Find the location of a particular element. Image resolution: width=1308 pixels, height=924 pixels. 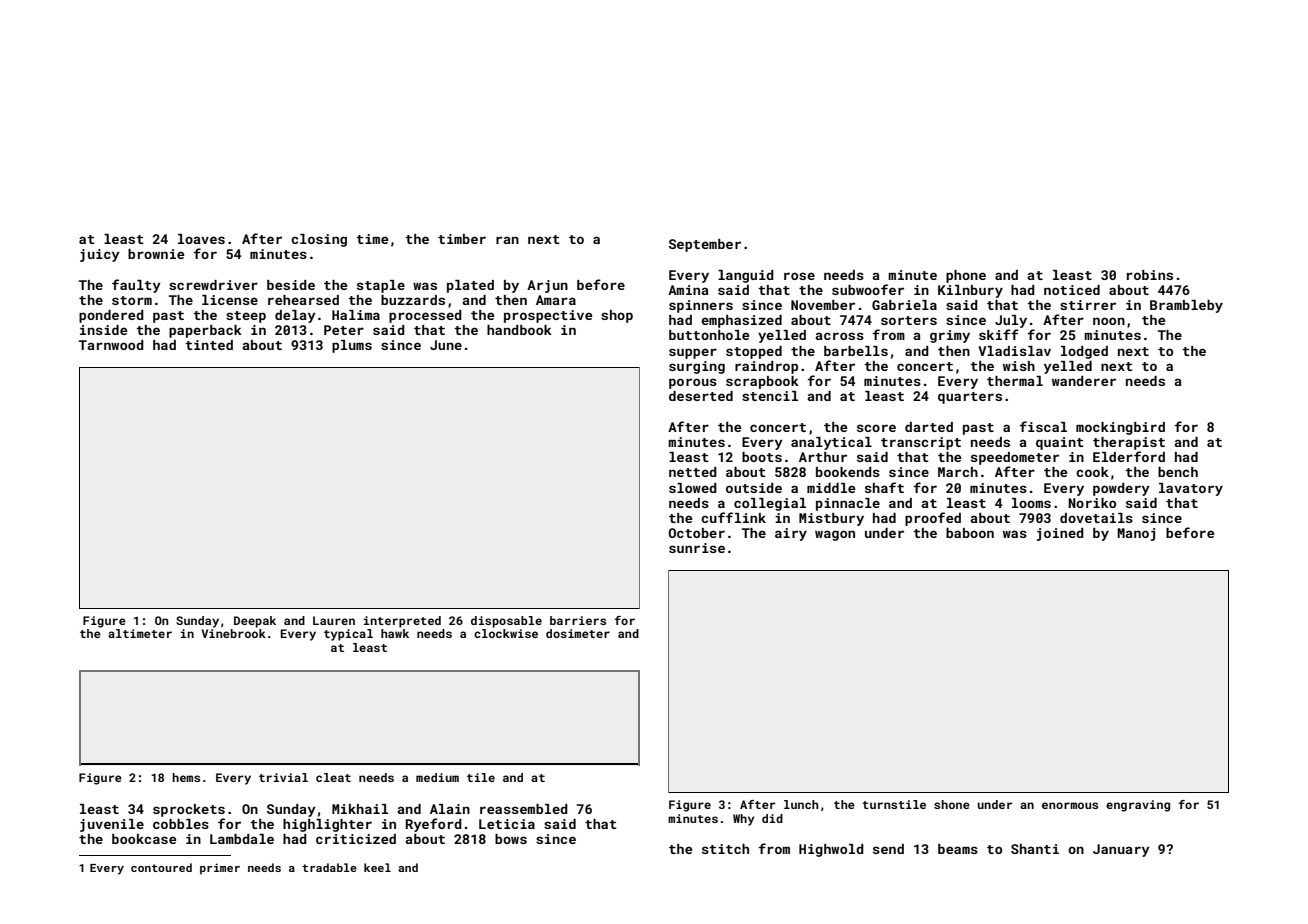

Vinebrook is located at coordinates (233, 633).
